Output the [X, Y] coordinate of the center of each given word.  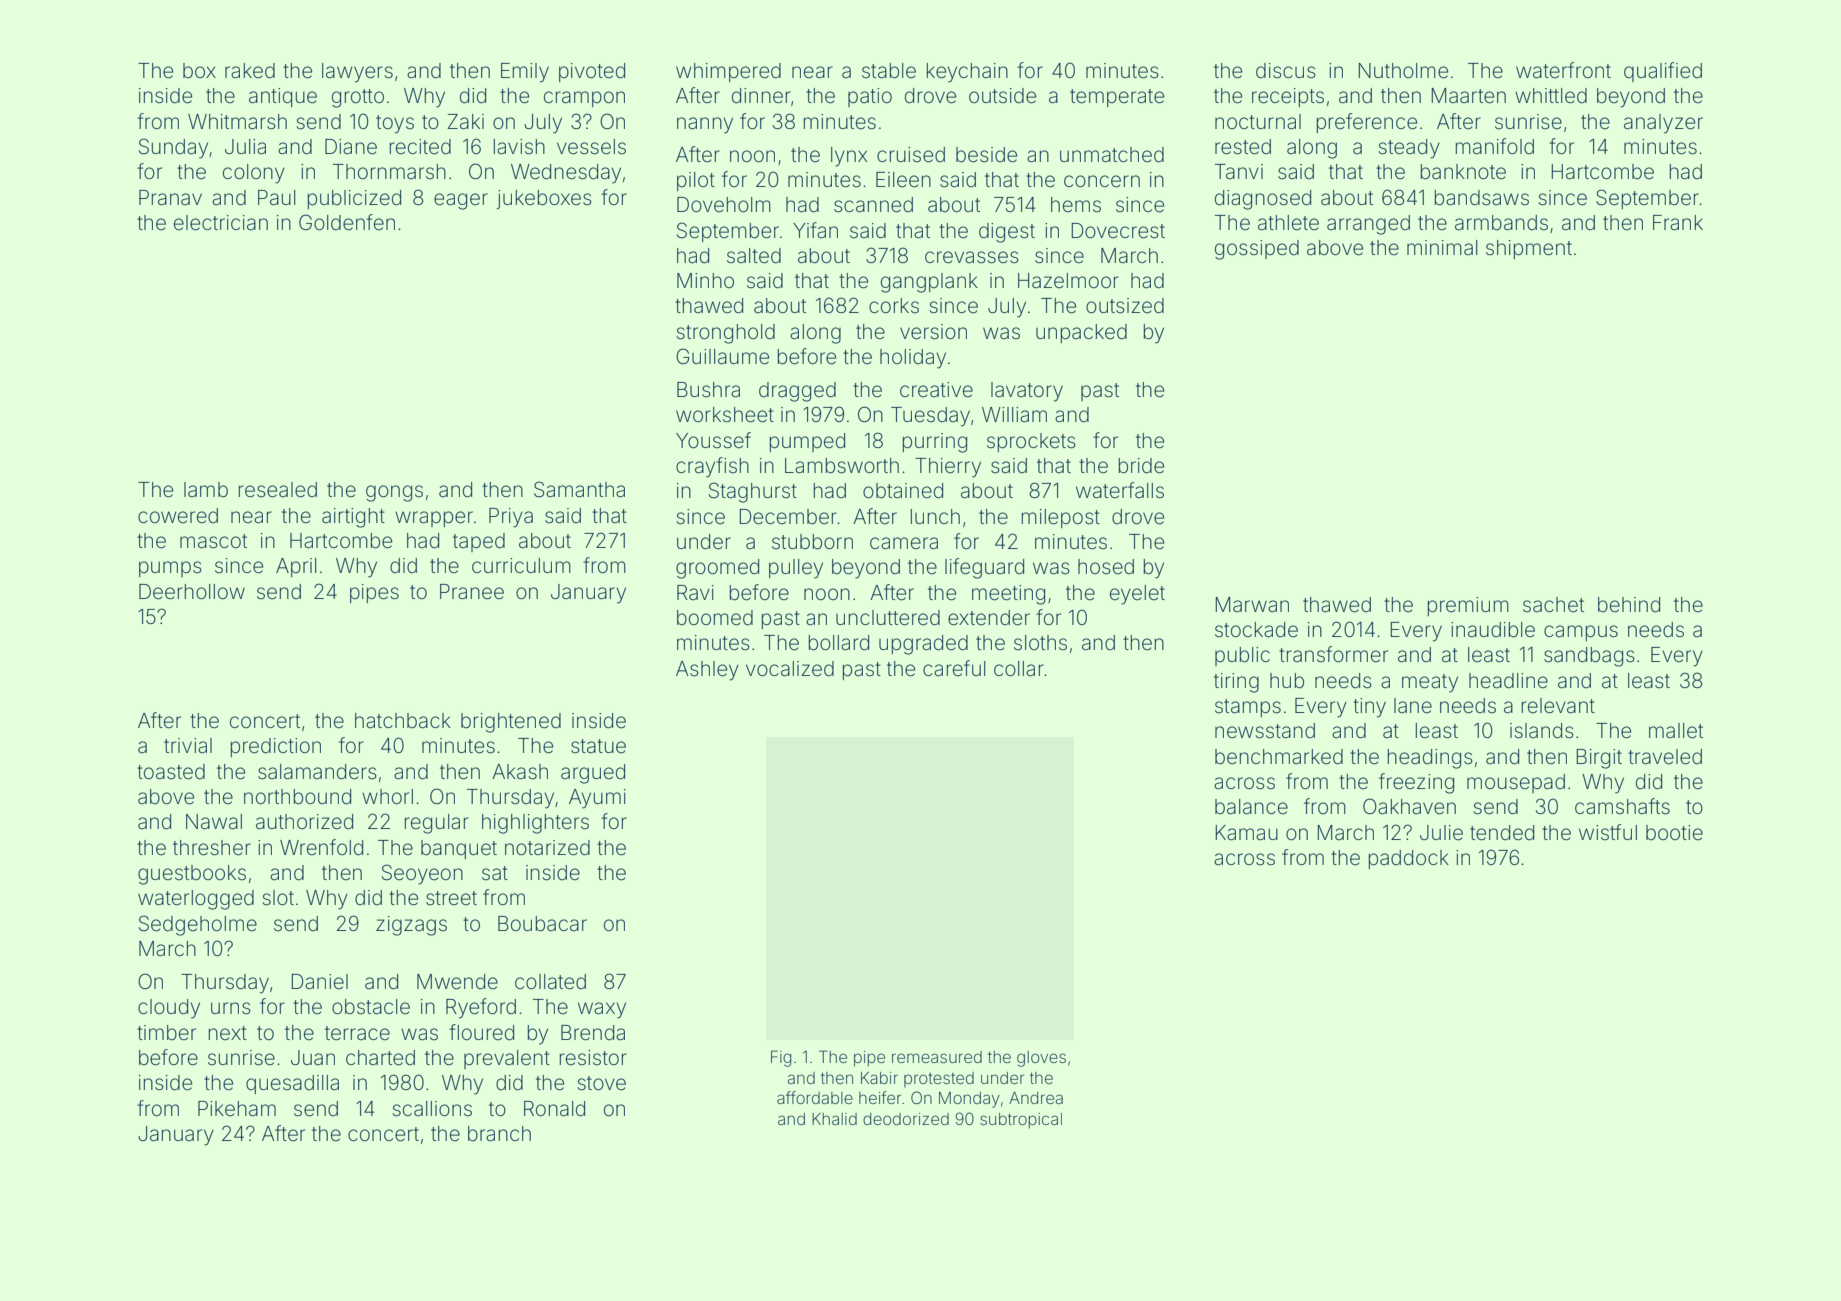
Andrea [1036, 1098]
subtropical [1021, 1121]
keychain [967, 73]
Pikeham [237, 1109]
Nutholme [1403, 71]
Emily [525, 73]
